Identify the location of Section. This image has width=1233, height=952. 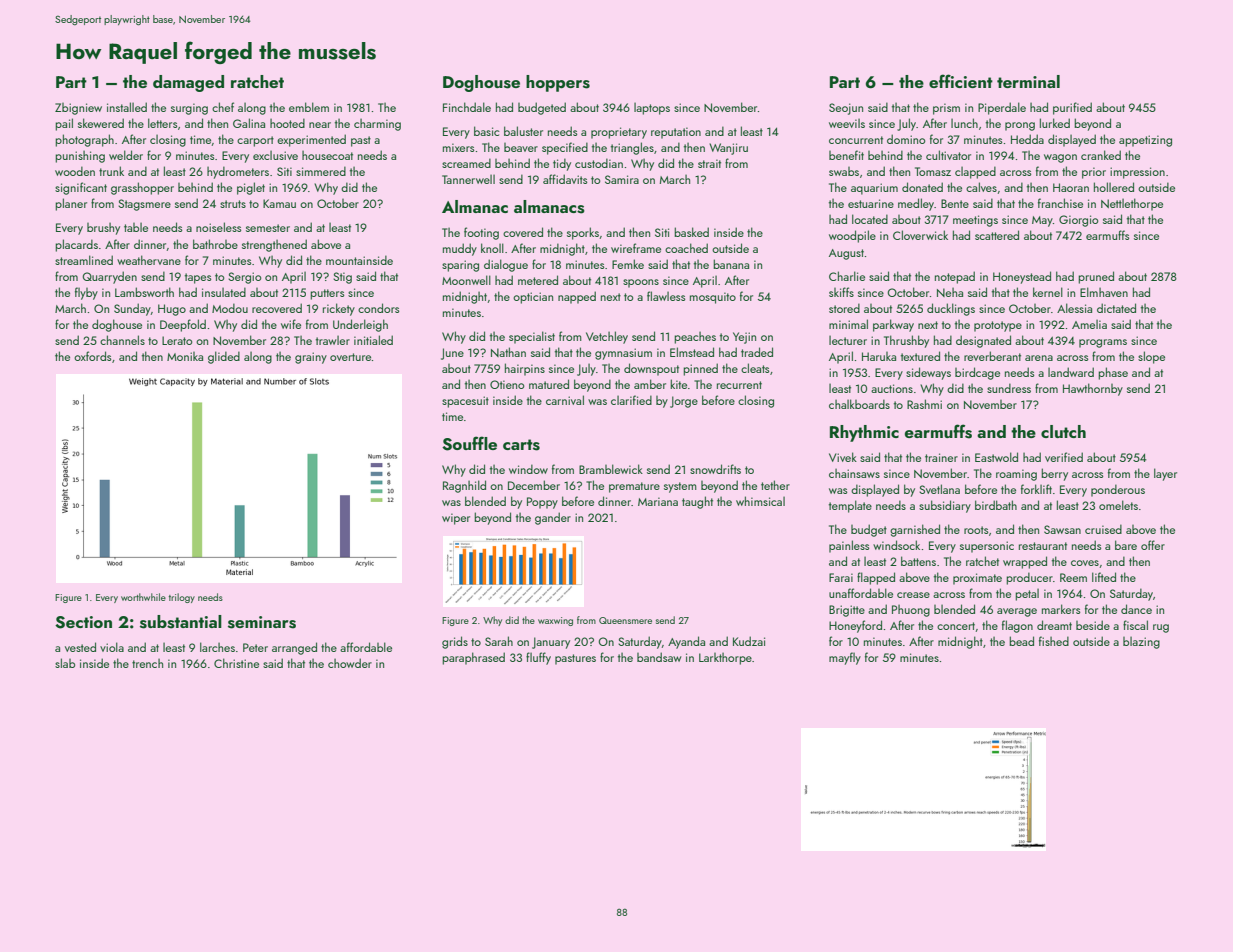
(83, 622).
